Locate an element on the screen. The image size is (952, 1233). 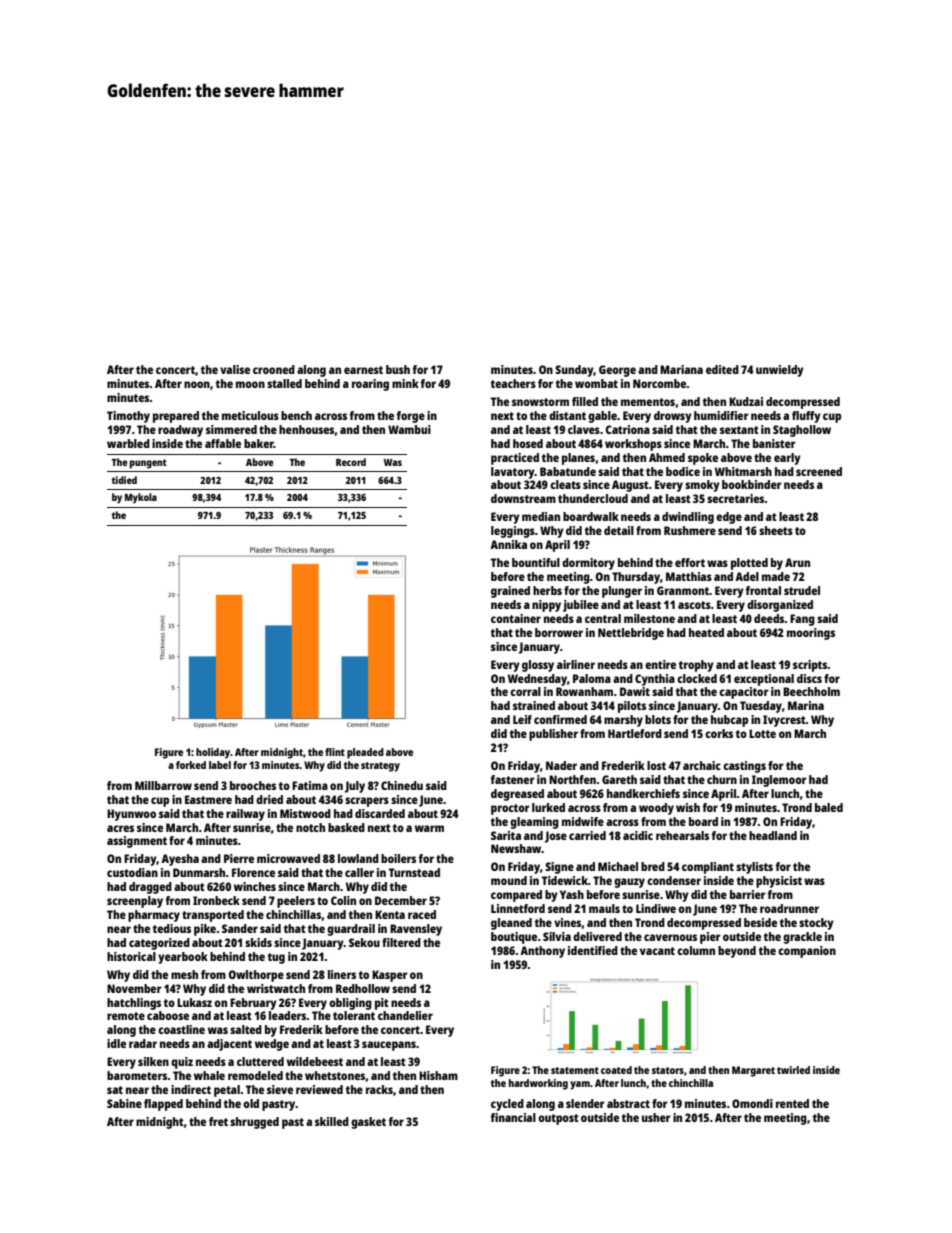
financial is located at coordinates (513, 1117).
